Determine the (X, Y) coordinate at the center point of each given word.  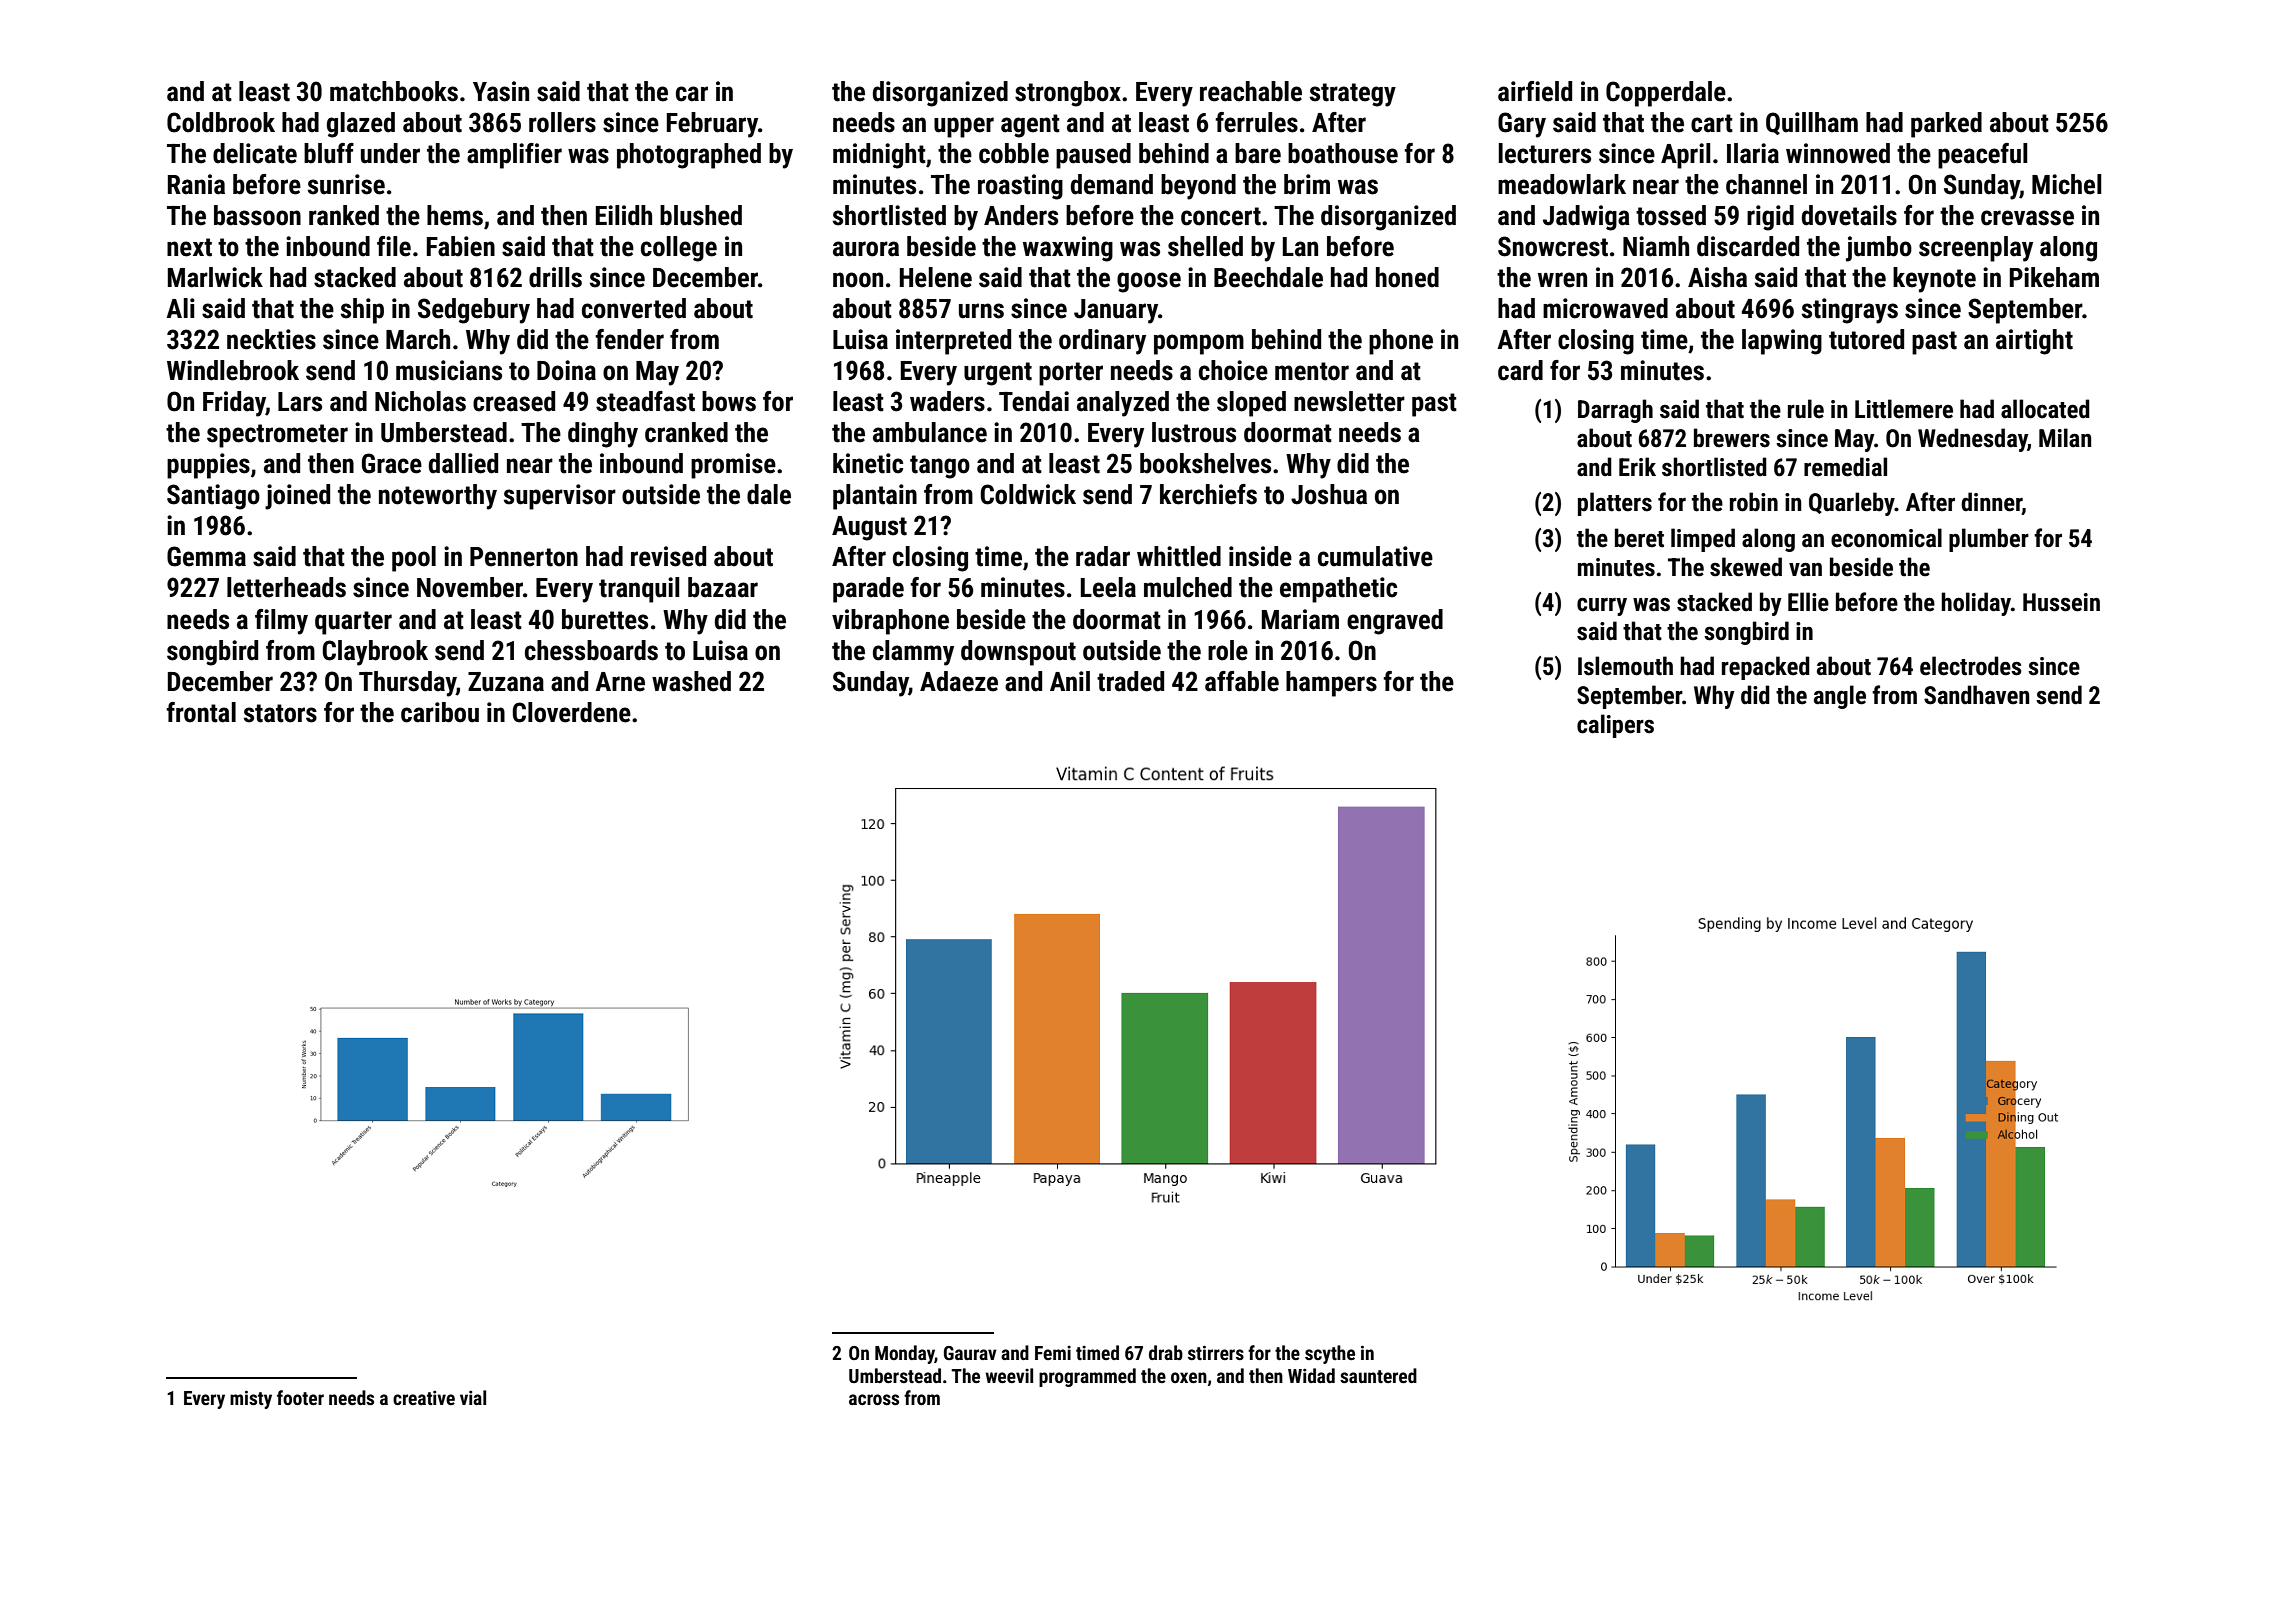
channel (1766, 184)
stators (280, 713)
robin (1754, 502)
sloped (1251, 404)
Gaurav (970, 1353)
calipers (1615, 726)
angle (1840, 697)
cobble (1014, 153)
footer (300, 1397)
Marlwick (215, 277)
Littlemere (1904, 409)
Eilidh (624, 215)
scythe (1330, 1354)
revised (668, 556)
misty (251, 1399)
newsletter (1349, 401)
